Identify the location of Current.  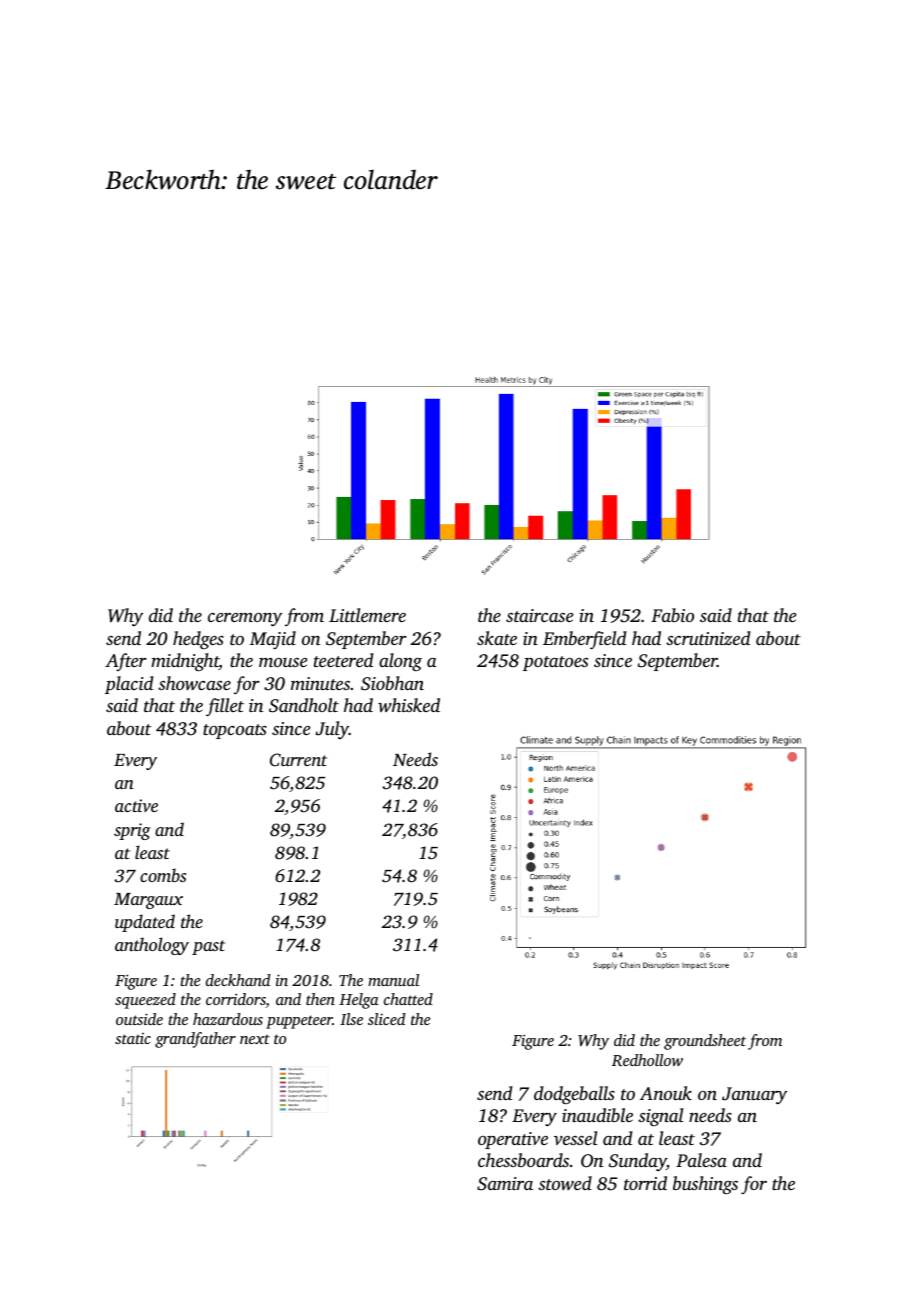
(298, 760).
